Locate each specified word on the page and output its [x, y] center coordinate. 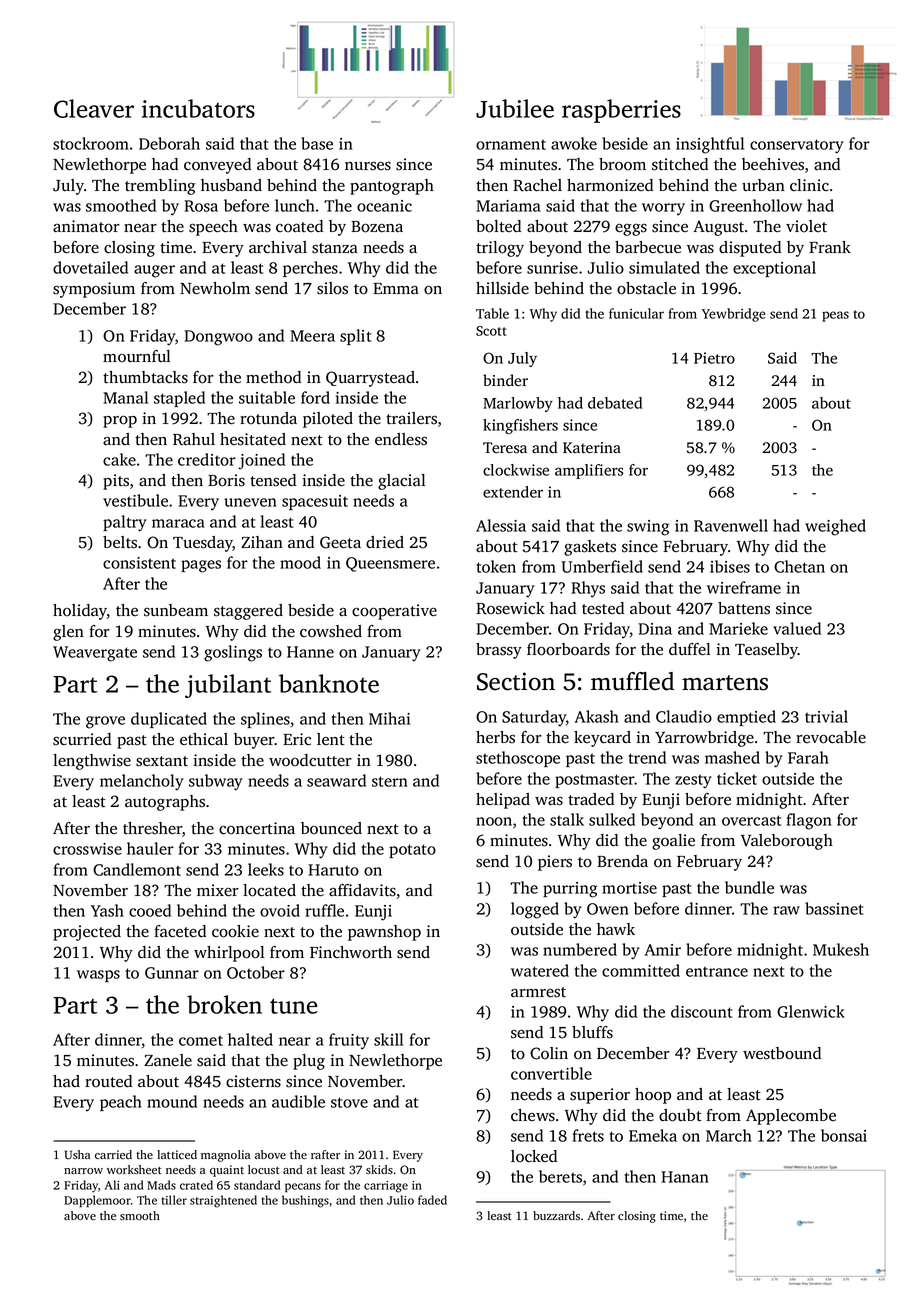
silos [332, 288]
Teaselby [766, 651]
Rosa [201, 206]
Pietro [714, 358]
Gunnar [172, 973]
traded [591, 799]
